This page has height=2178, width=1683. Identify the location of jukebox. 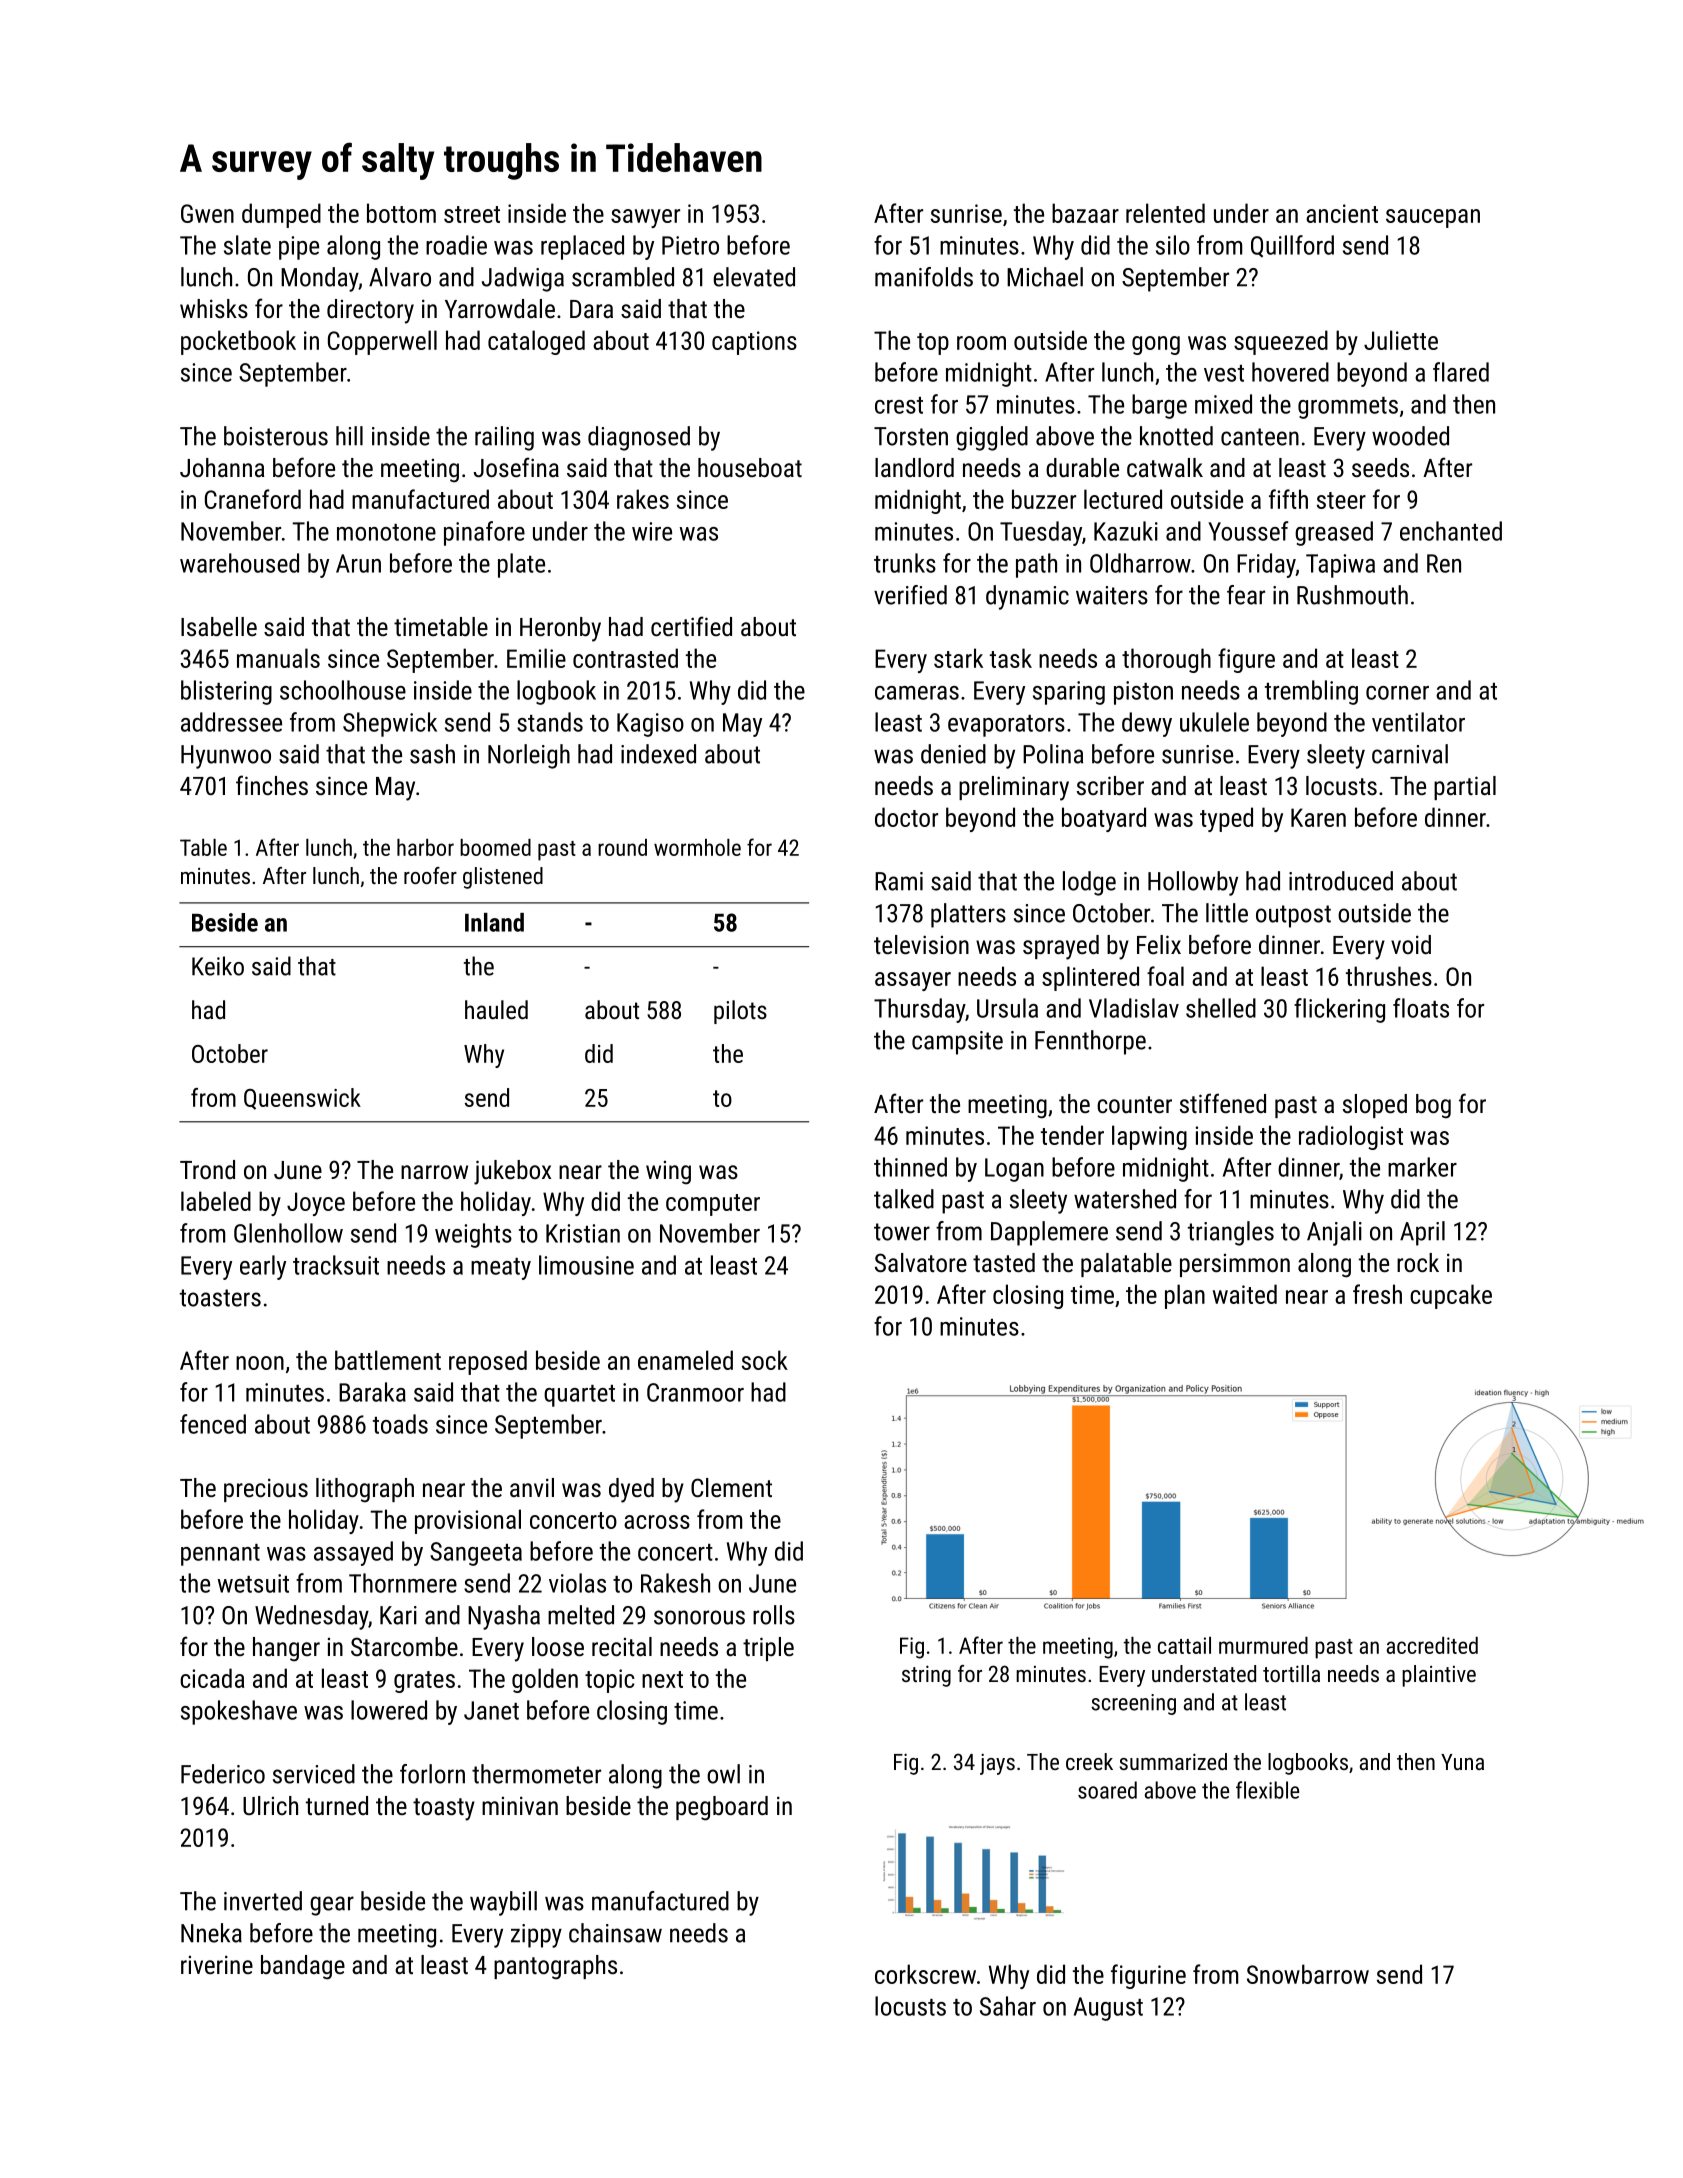
(512, 1172).
